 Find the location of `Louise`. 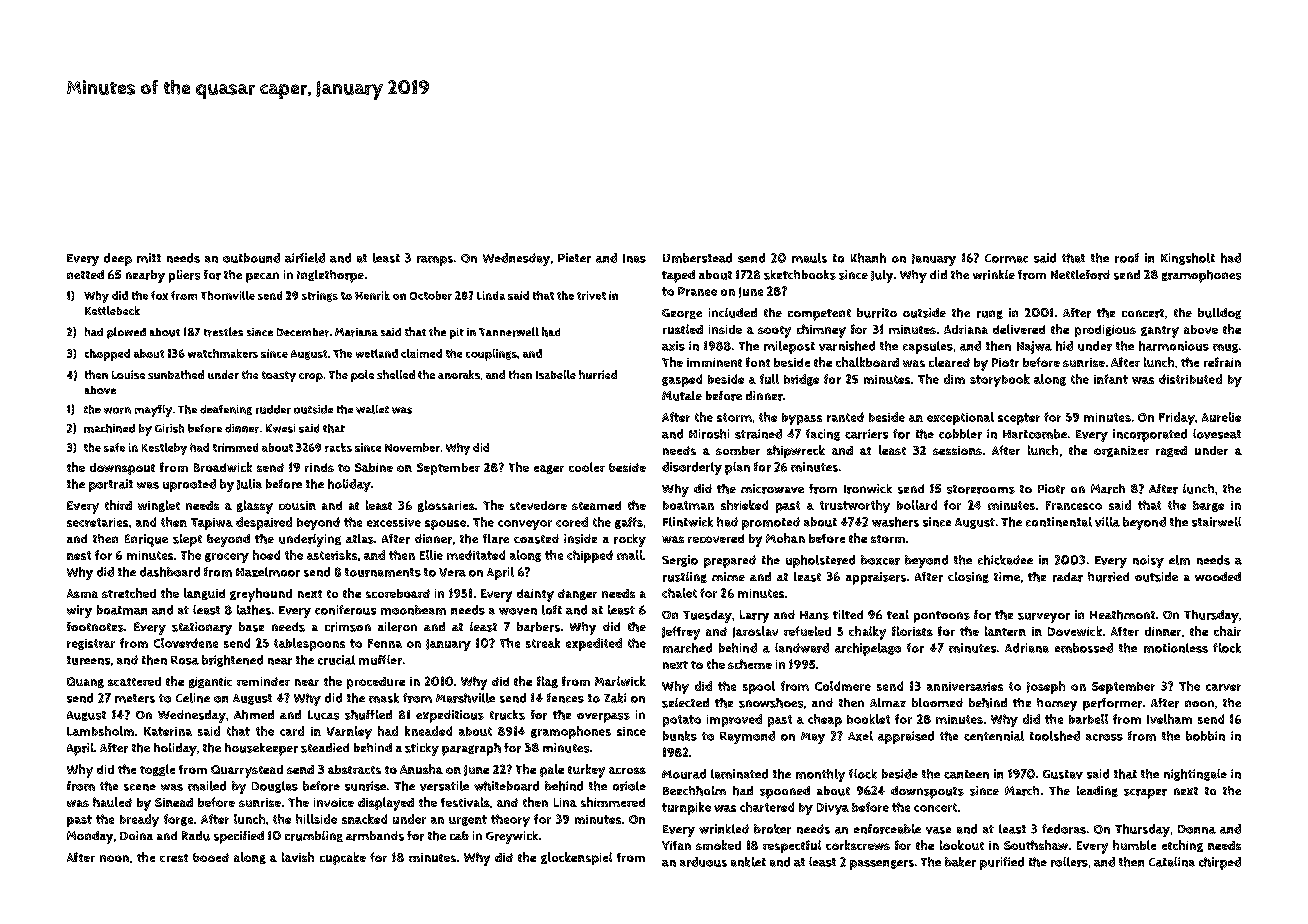

Louise is located at coordinates (128, 374).
